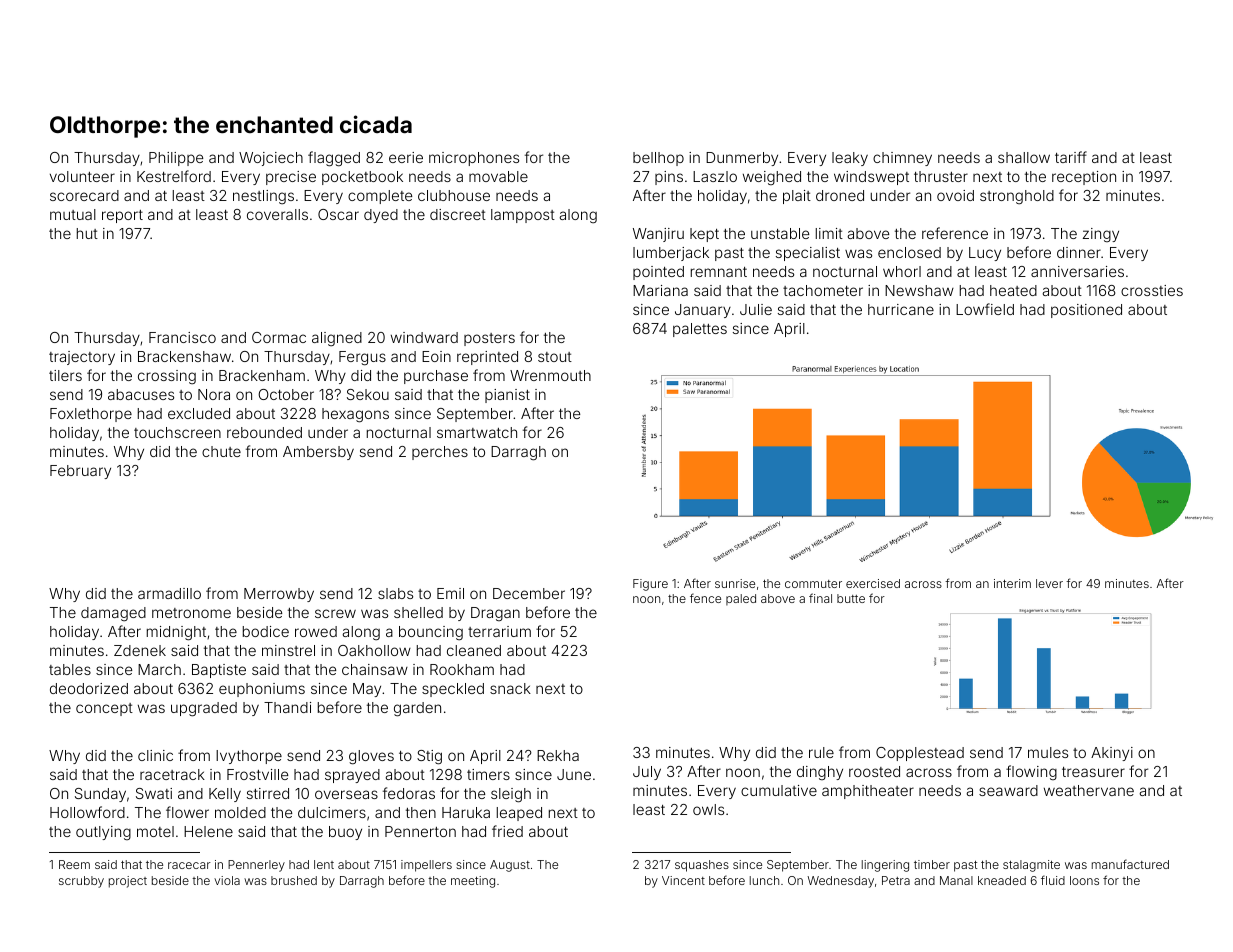 The width and height of the screenshot is (1233, 952). Describe the element at coordinates (704, 235) in the screenshot. I see `kept` at that location.
